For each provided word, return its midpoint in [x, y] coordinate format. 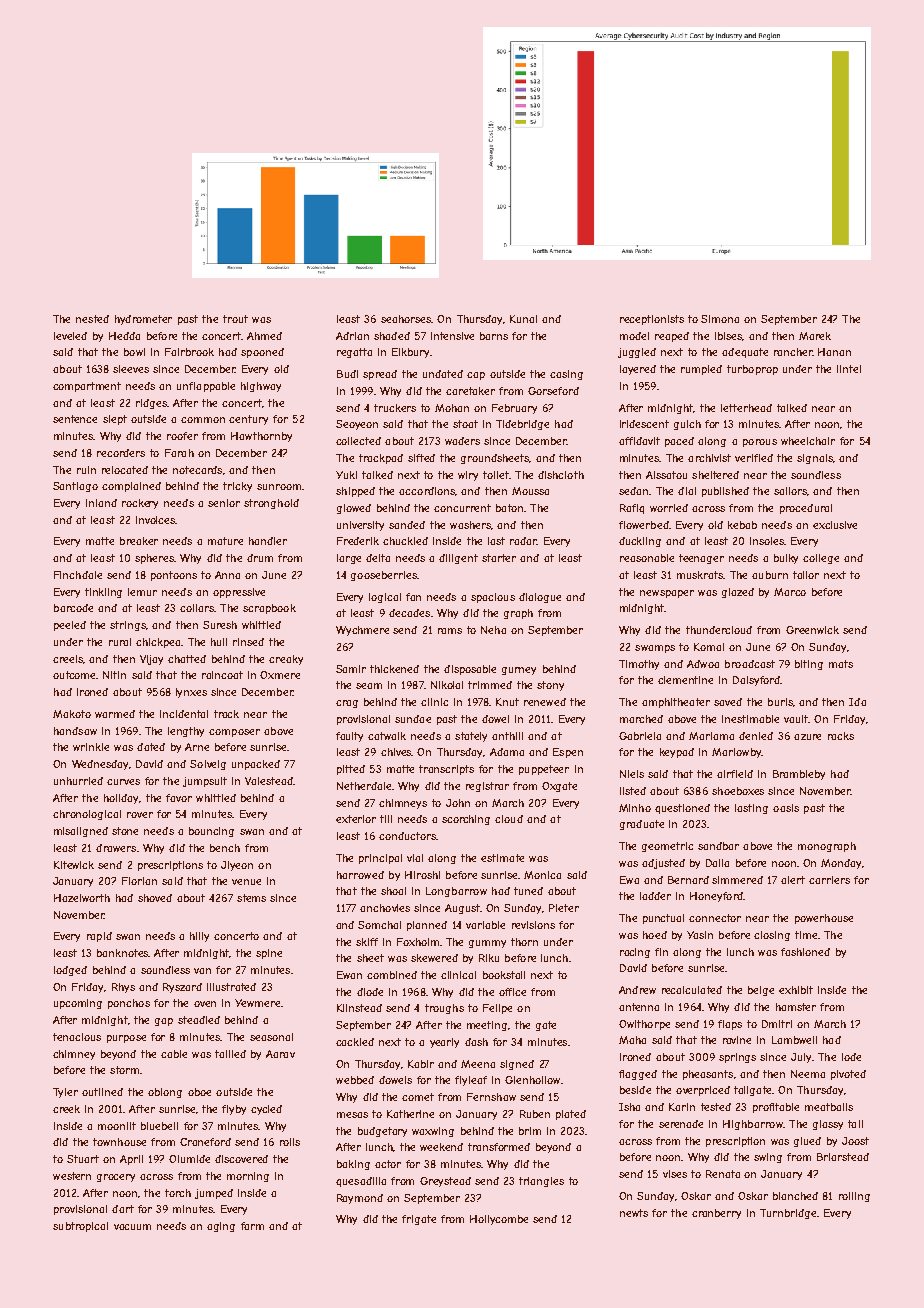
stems [251, 898]
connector [715, 918]
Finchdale [78, 575]
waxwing [433, 1132]
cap [476, 376]
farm [252, 1226]
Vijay [151, 660]
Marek [815, 336]
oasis [786, 808]
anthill [507, 736]
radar [523, 541]
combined [392, 975]
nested [92, 319]
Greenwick [812, 630]
